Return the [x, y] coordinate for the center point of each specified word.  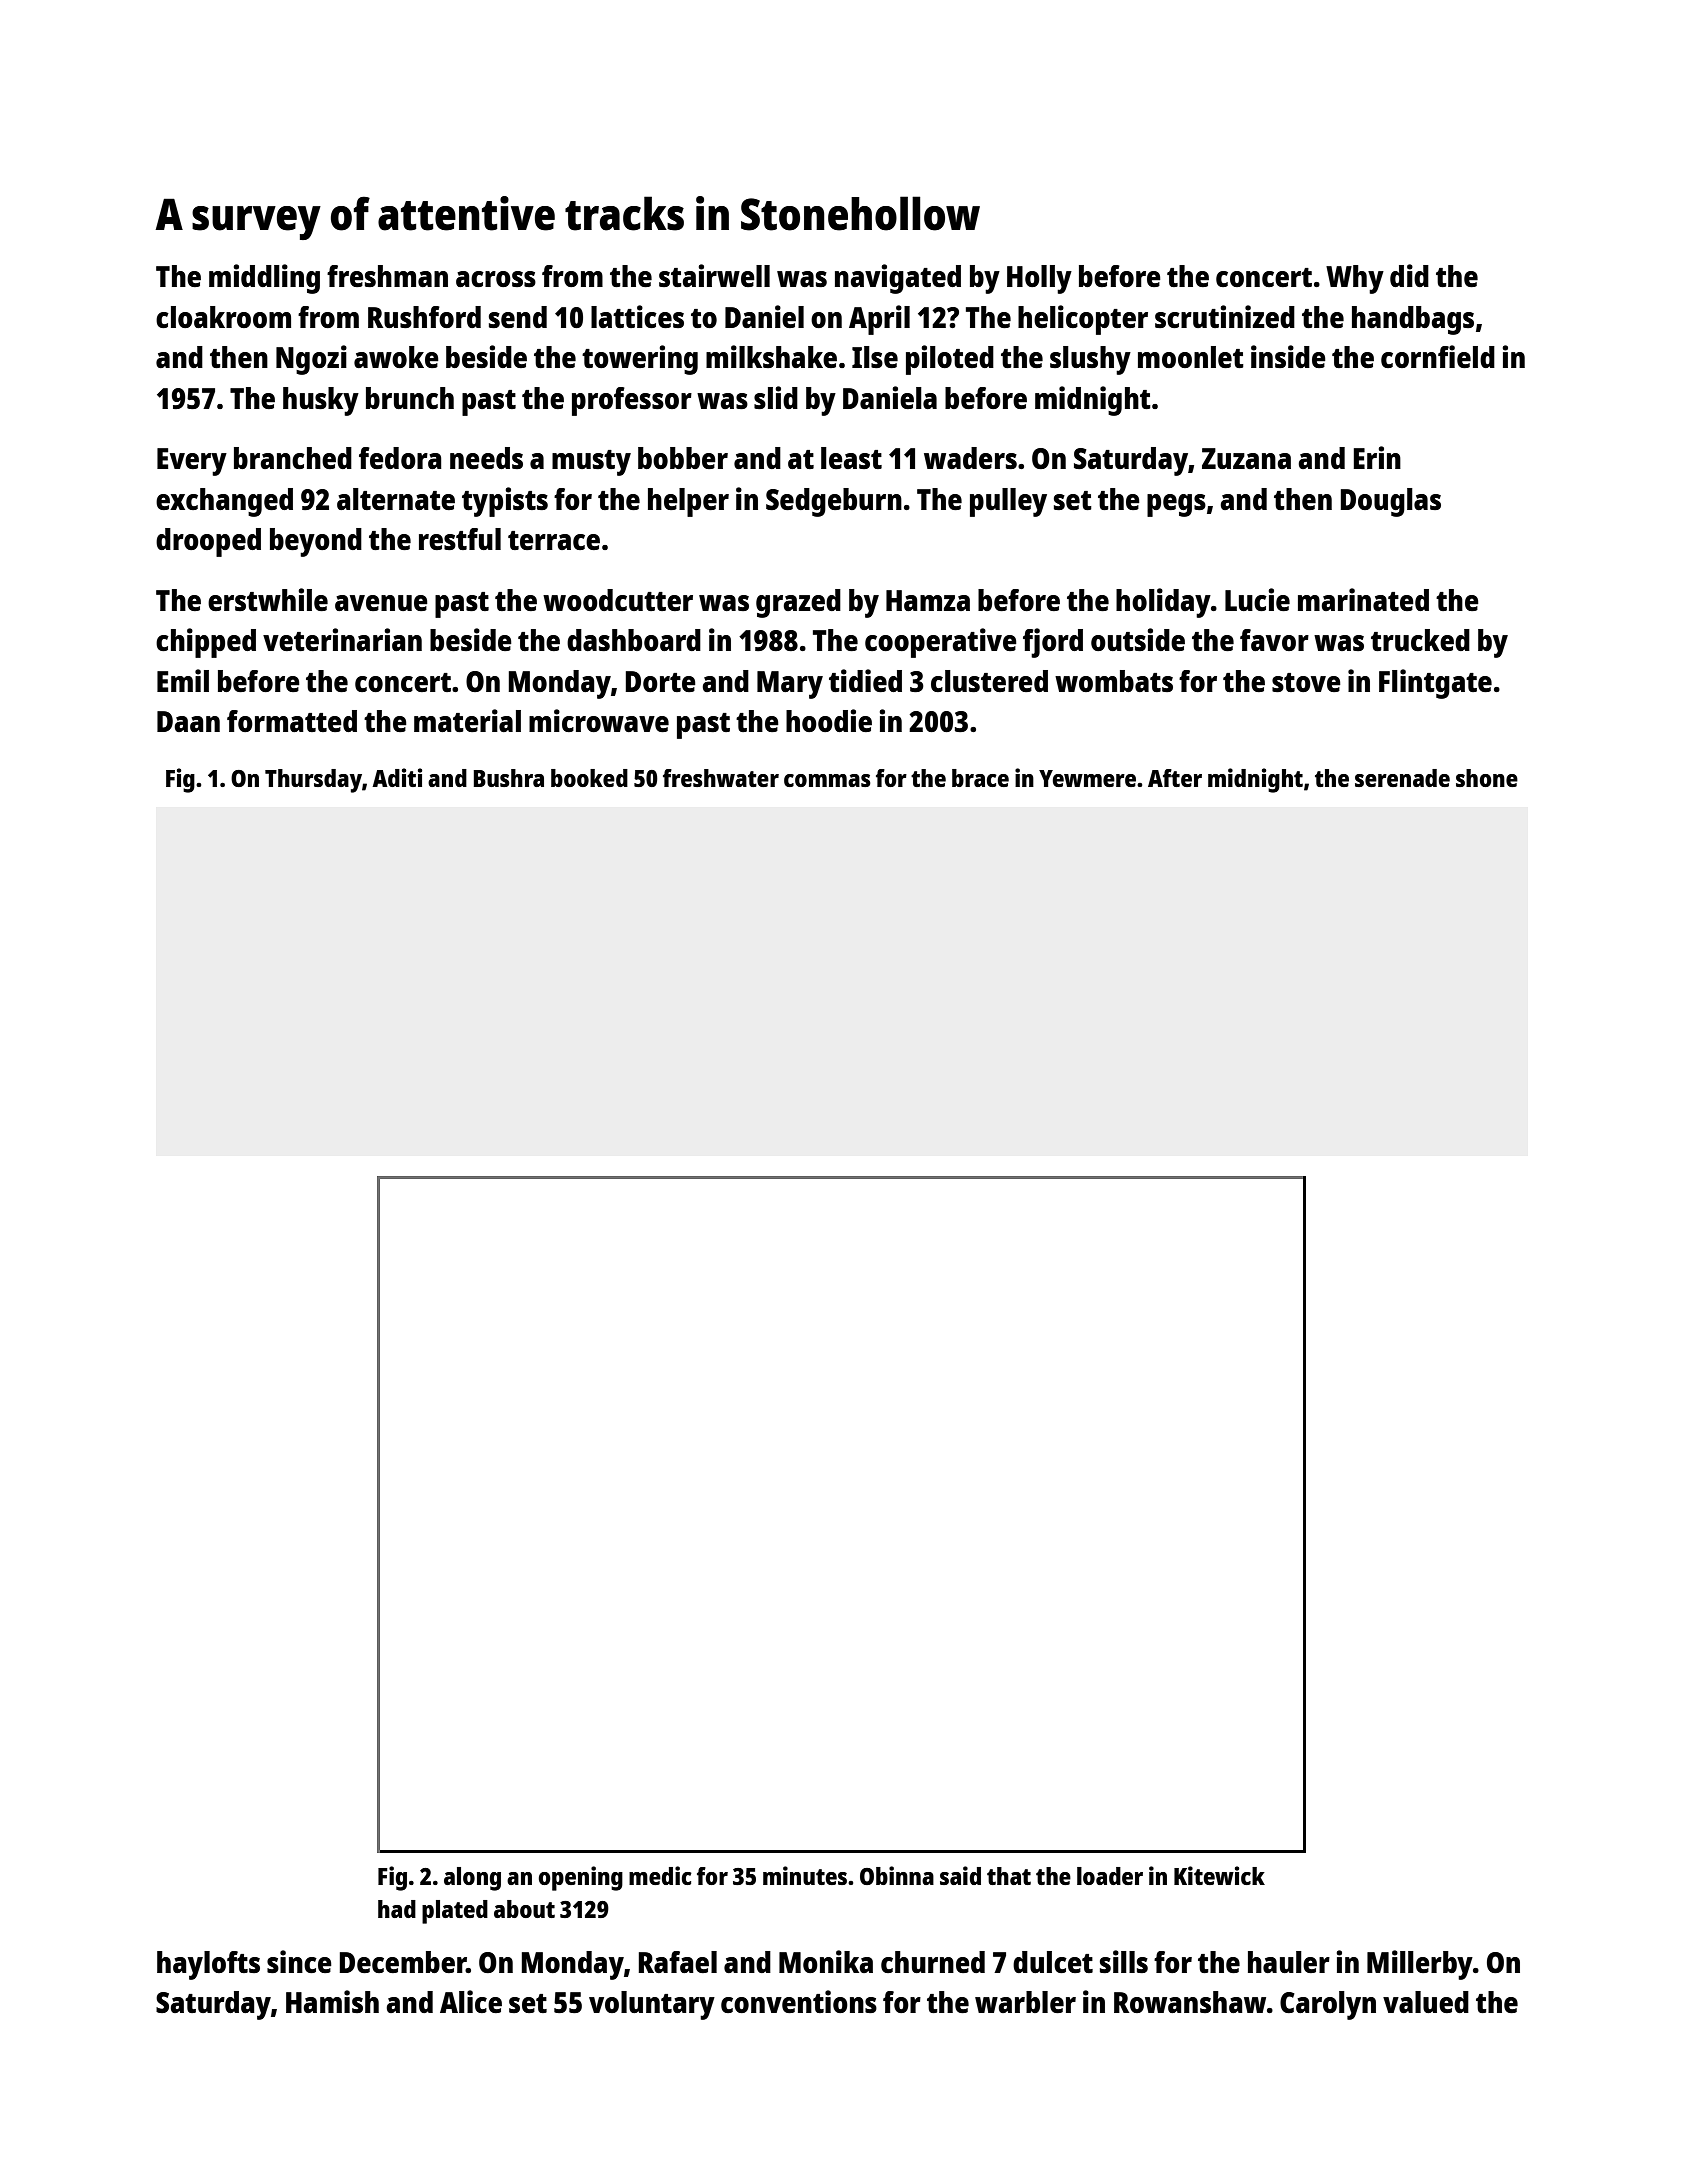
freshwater [721, 778]
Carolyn [1328, 2005]
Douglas [1390, 502]
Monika [826, 1961]
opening [580, 1878]
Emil [183, 680]
